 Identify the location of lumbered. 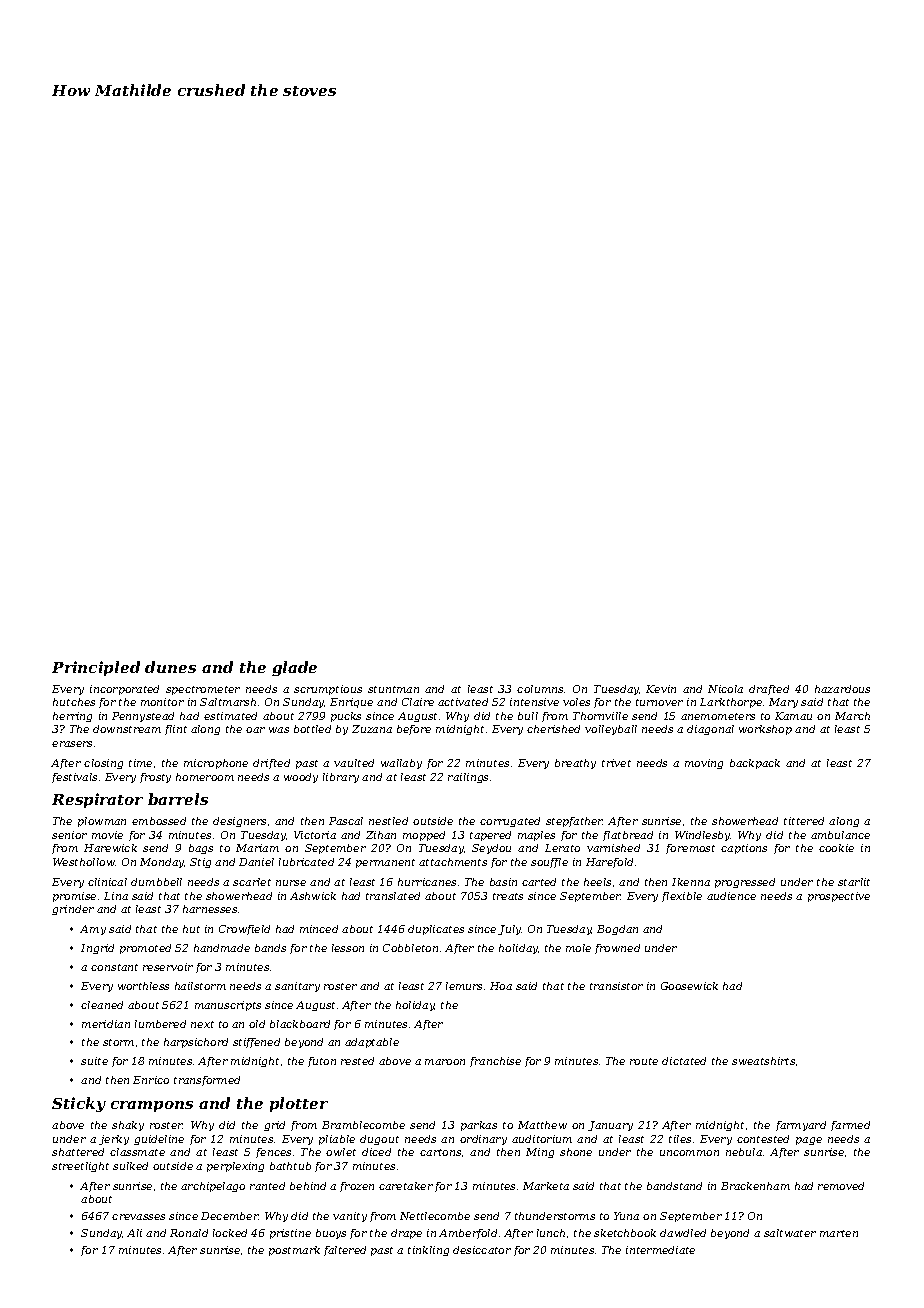
(160, 1024).
